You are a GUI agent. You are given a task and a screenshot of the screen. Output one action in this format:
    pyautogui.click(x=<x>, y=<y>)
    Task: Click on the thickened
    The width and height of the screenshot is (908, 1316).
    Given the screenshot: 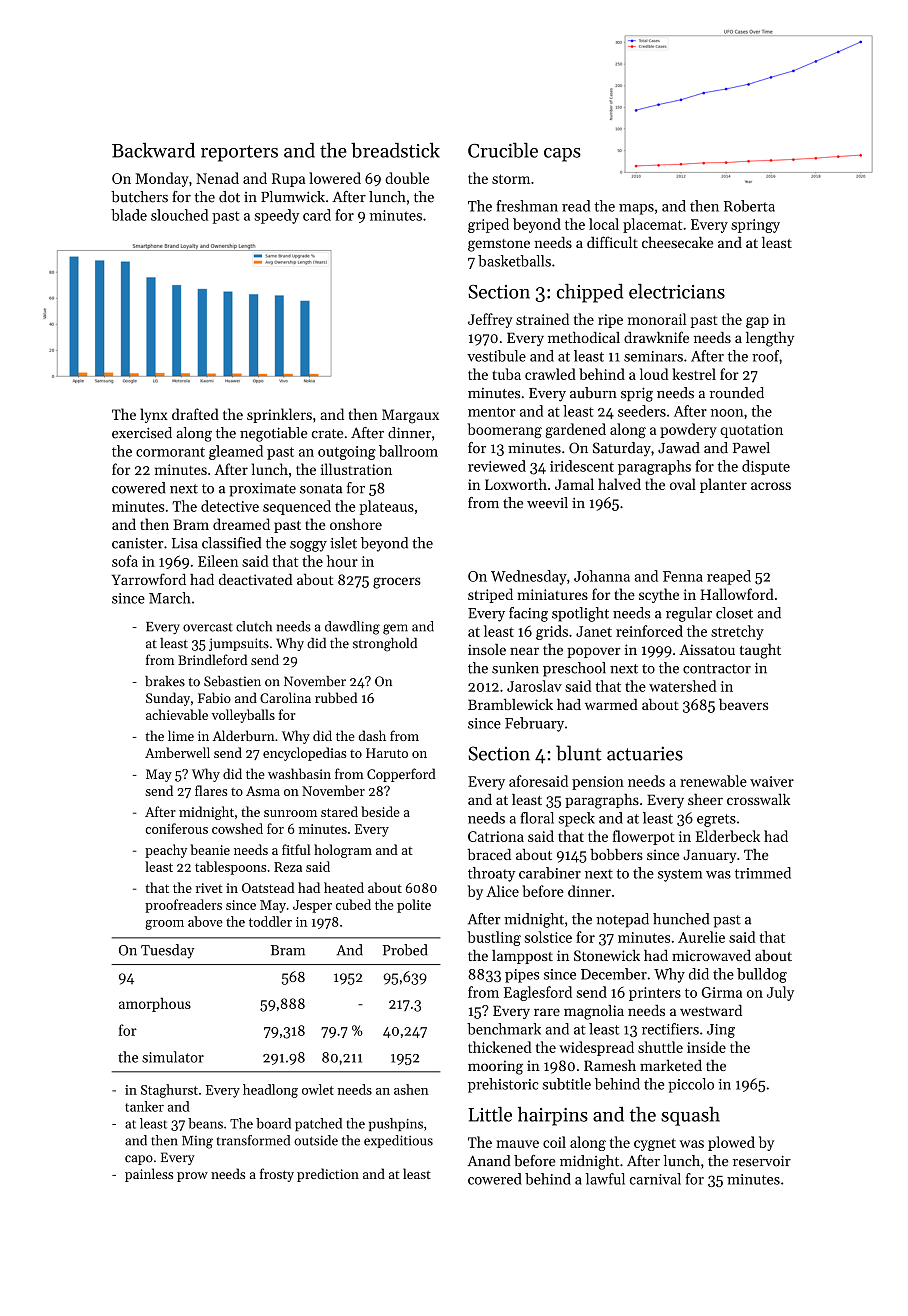 What is the action you would take?
    pyautogui.click(x=500, y=1047)
